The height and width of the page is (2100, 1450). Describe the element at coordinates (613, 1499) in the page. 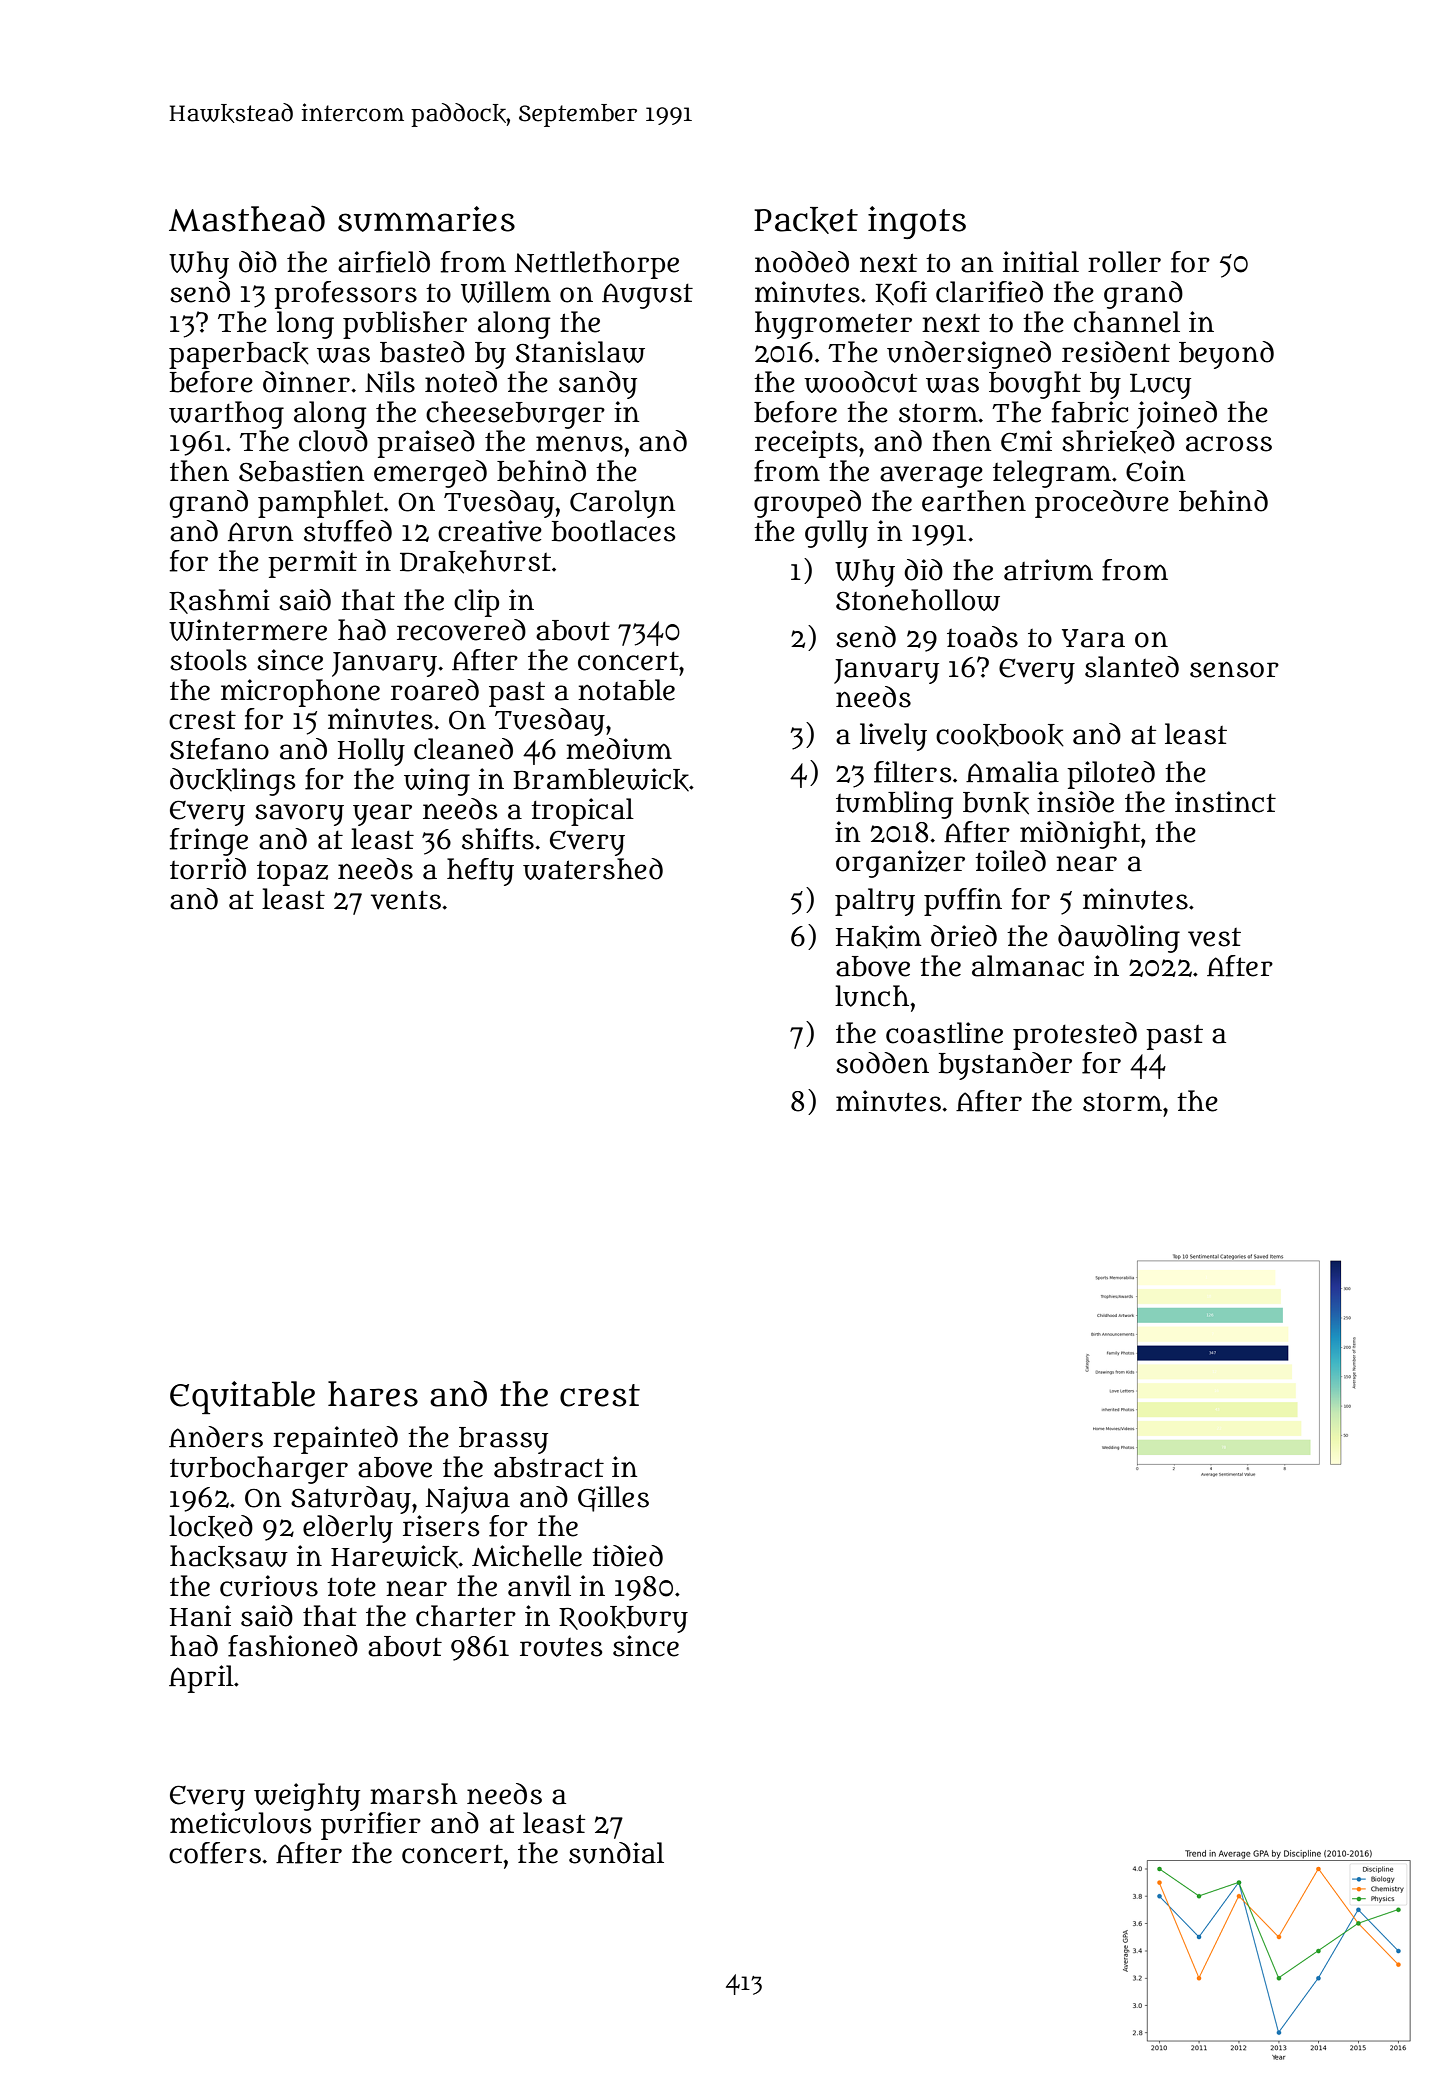

I see `Gilles` at that location.
